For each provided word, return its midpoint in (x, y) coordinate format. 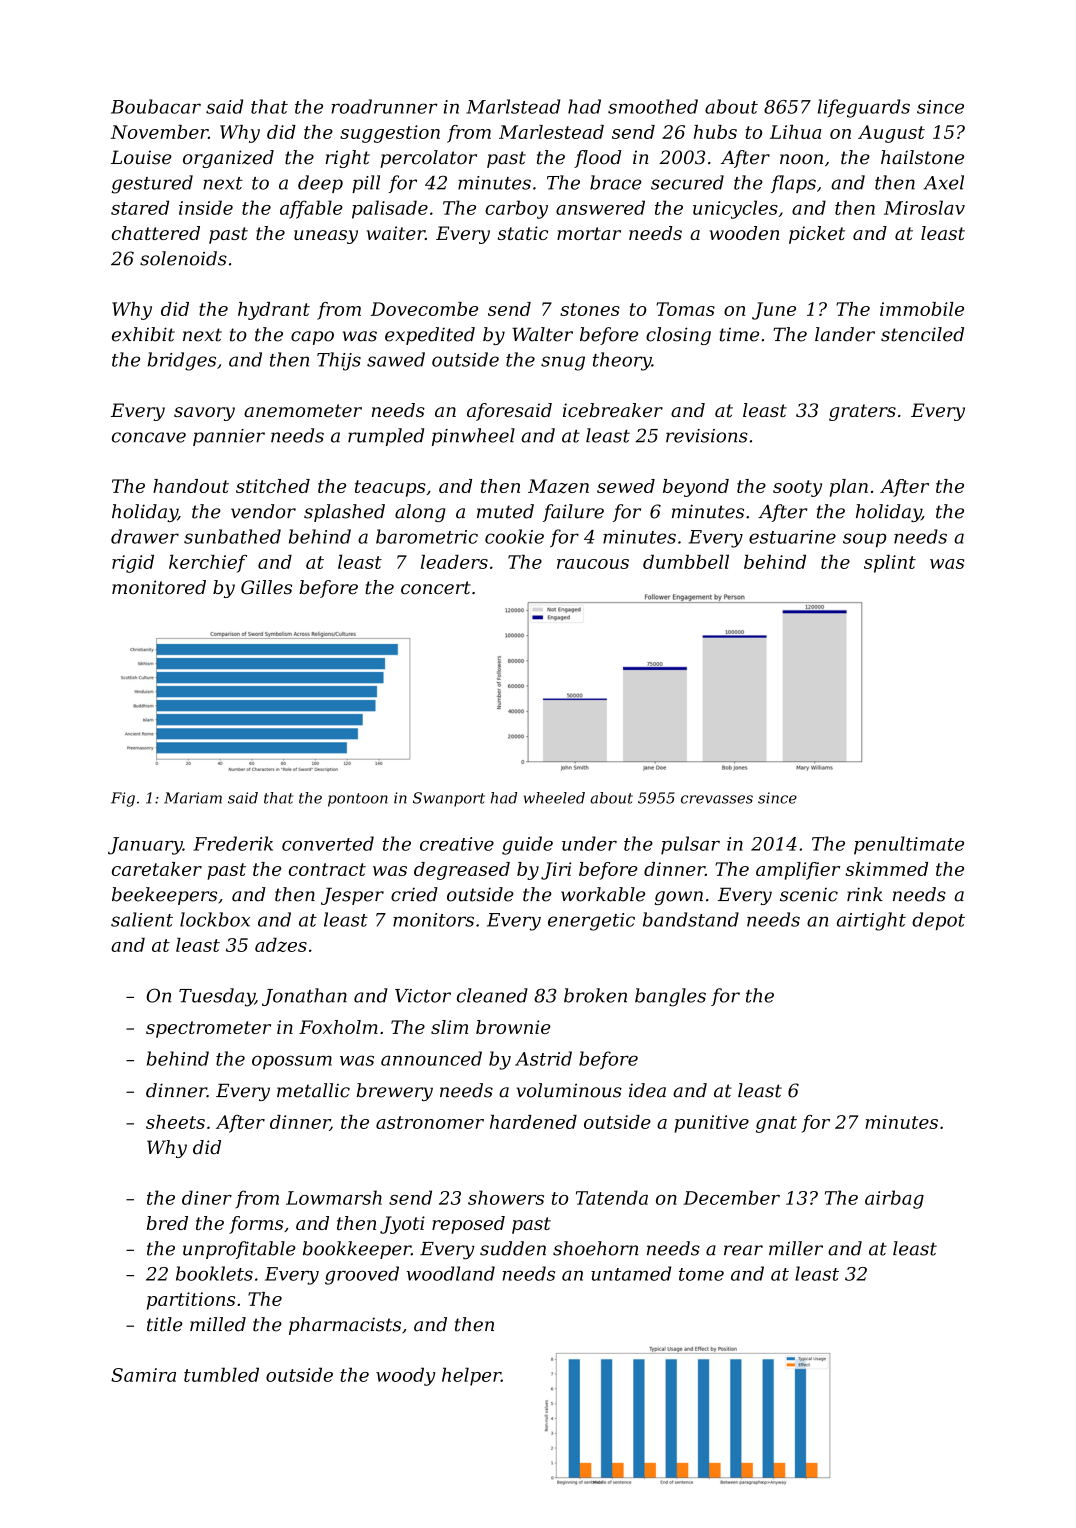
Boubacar (156, 106)
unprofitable (239, 1250)
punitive (711, 1124)
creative (457, 844)
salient (142, 919)
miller (796, 1248)
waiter (396, 233)
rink (865, 894)
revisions (707, 436)
